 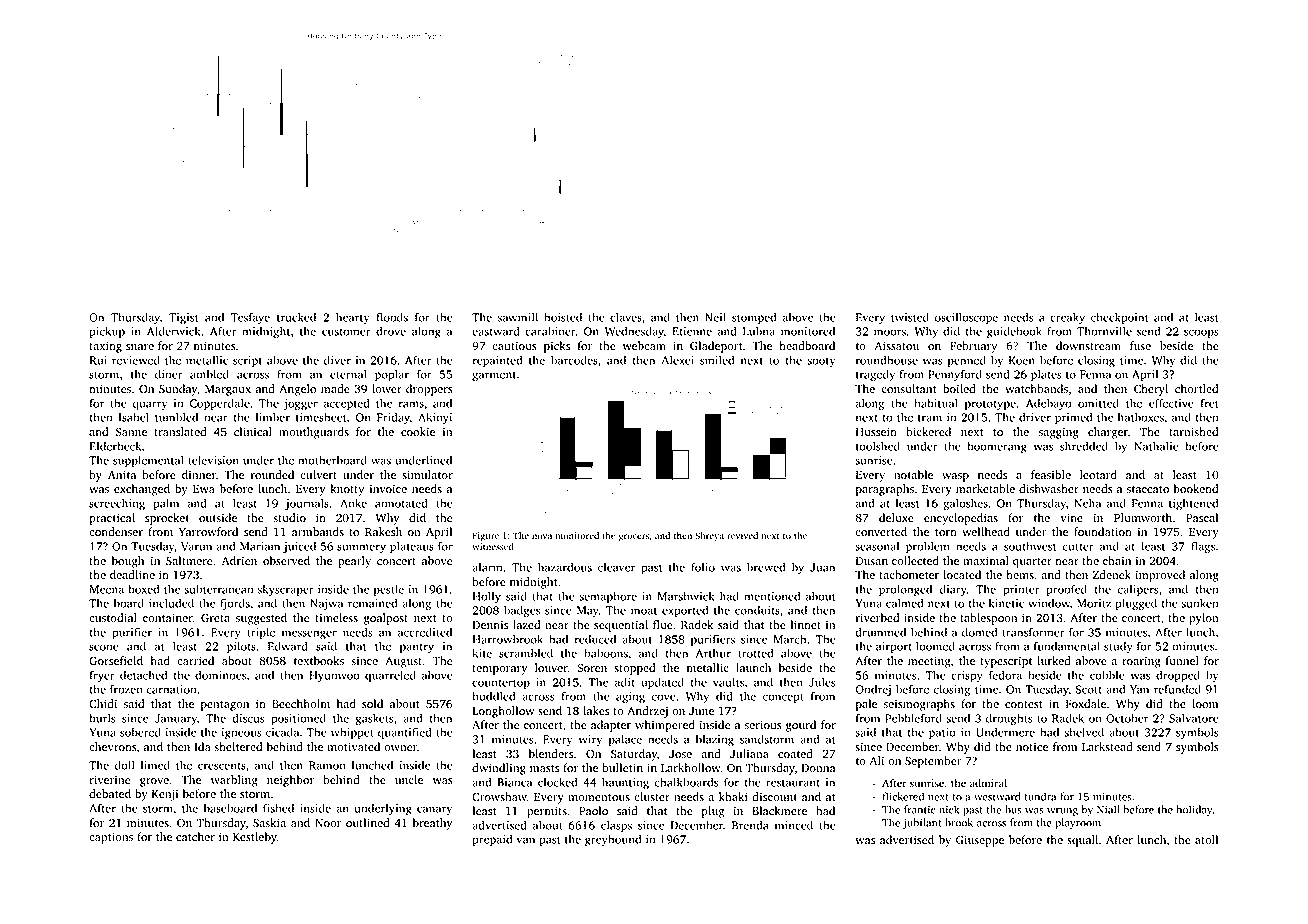 I want to click on customer, so click(x=346, y=332).
